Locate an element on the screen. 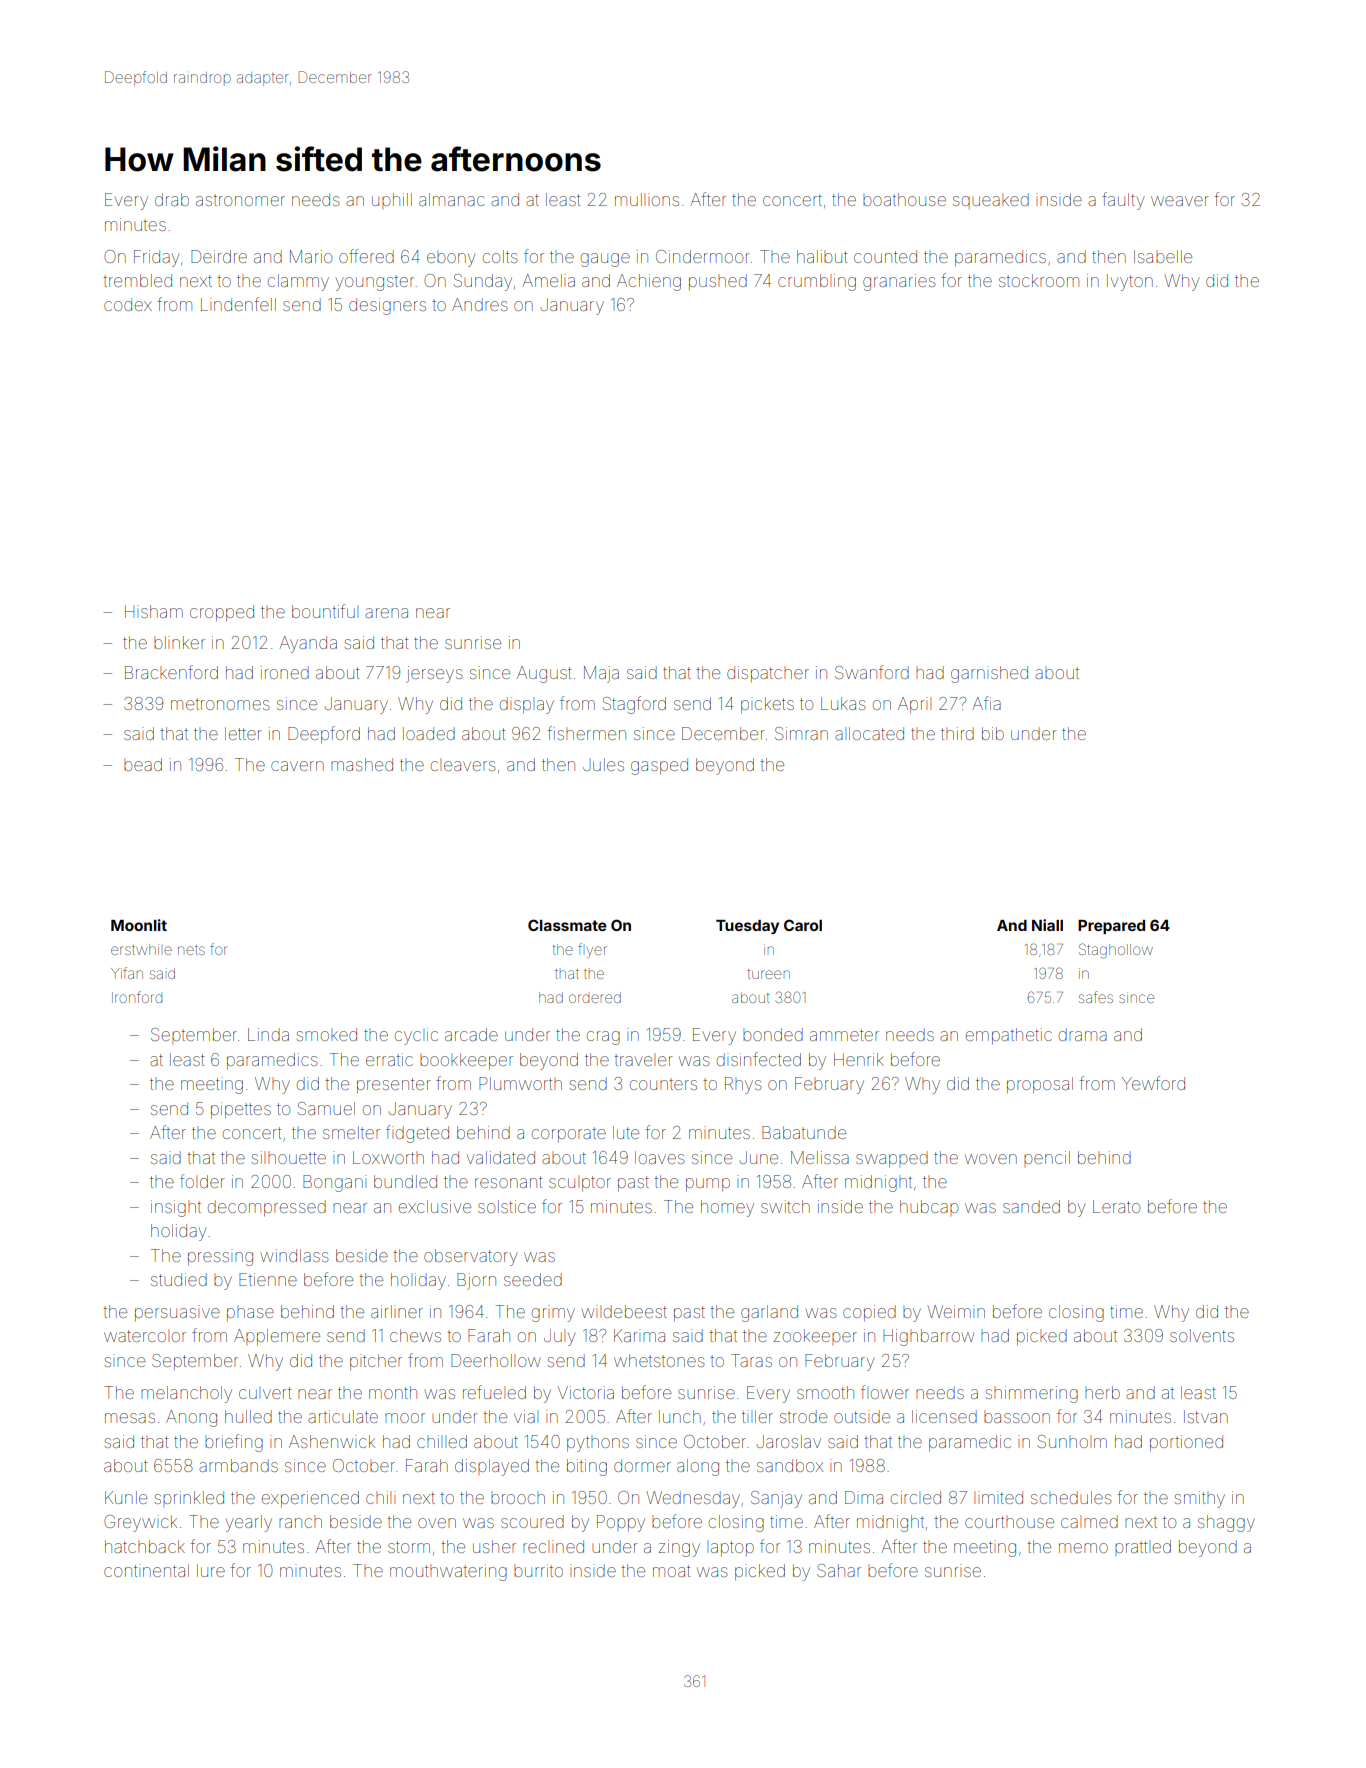  stockroom is located at coordinates (1039, 280).
